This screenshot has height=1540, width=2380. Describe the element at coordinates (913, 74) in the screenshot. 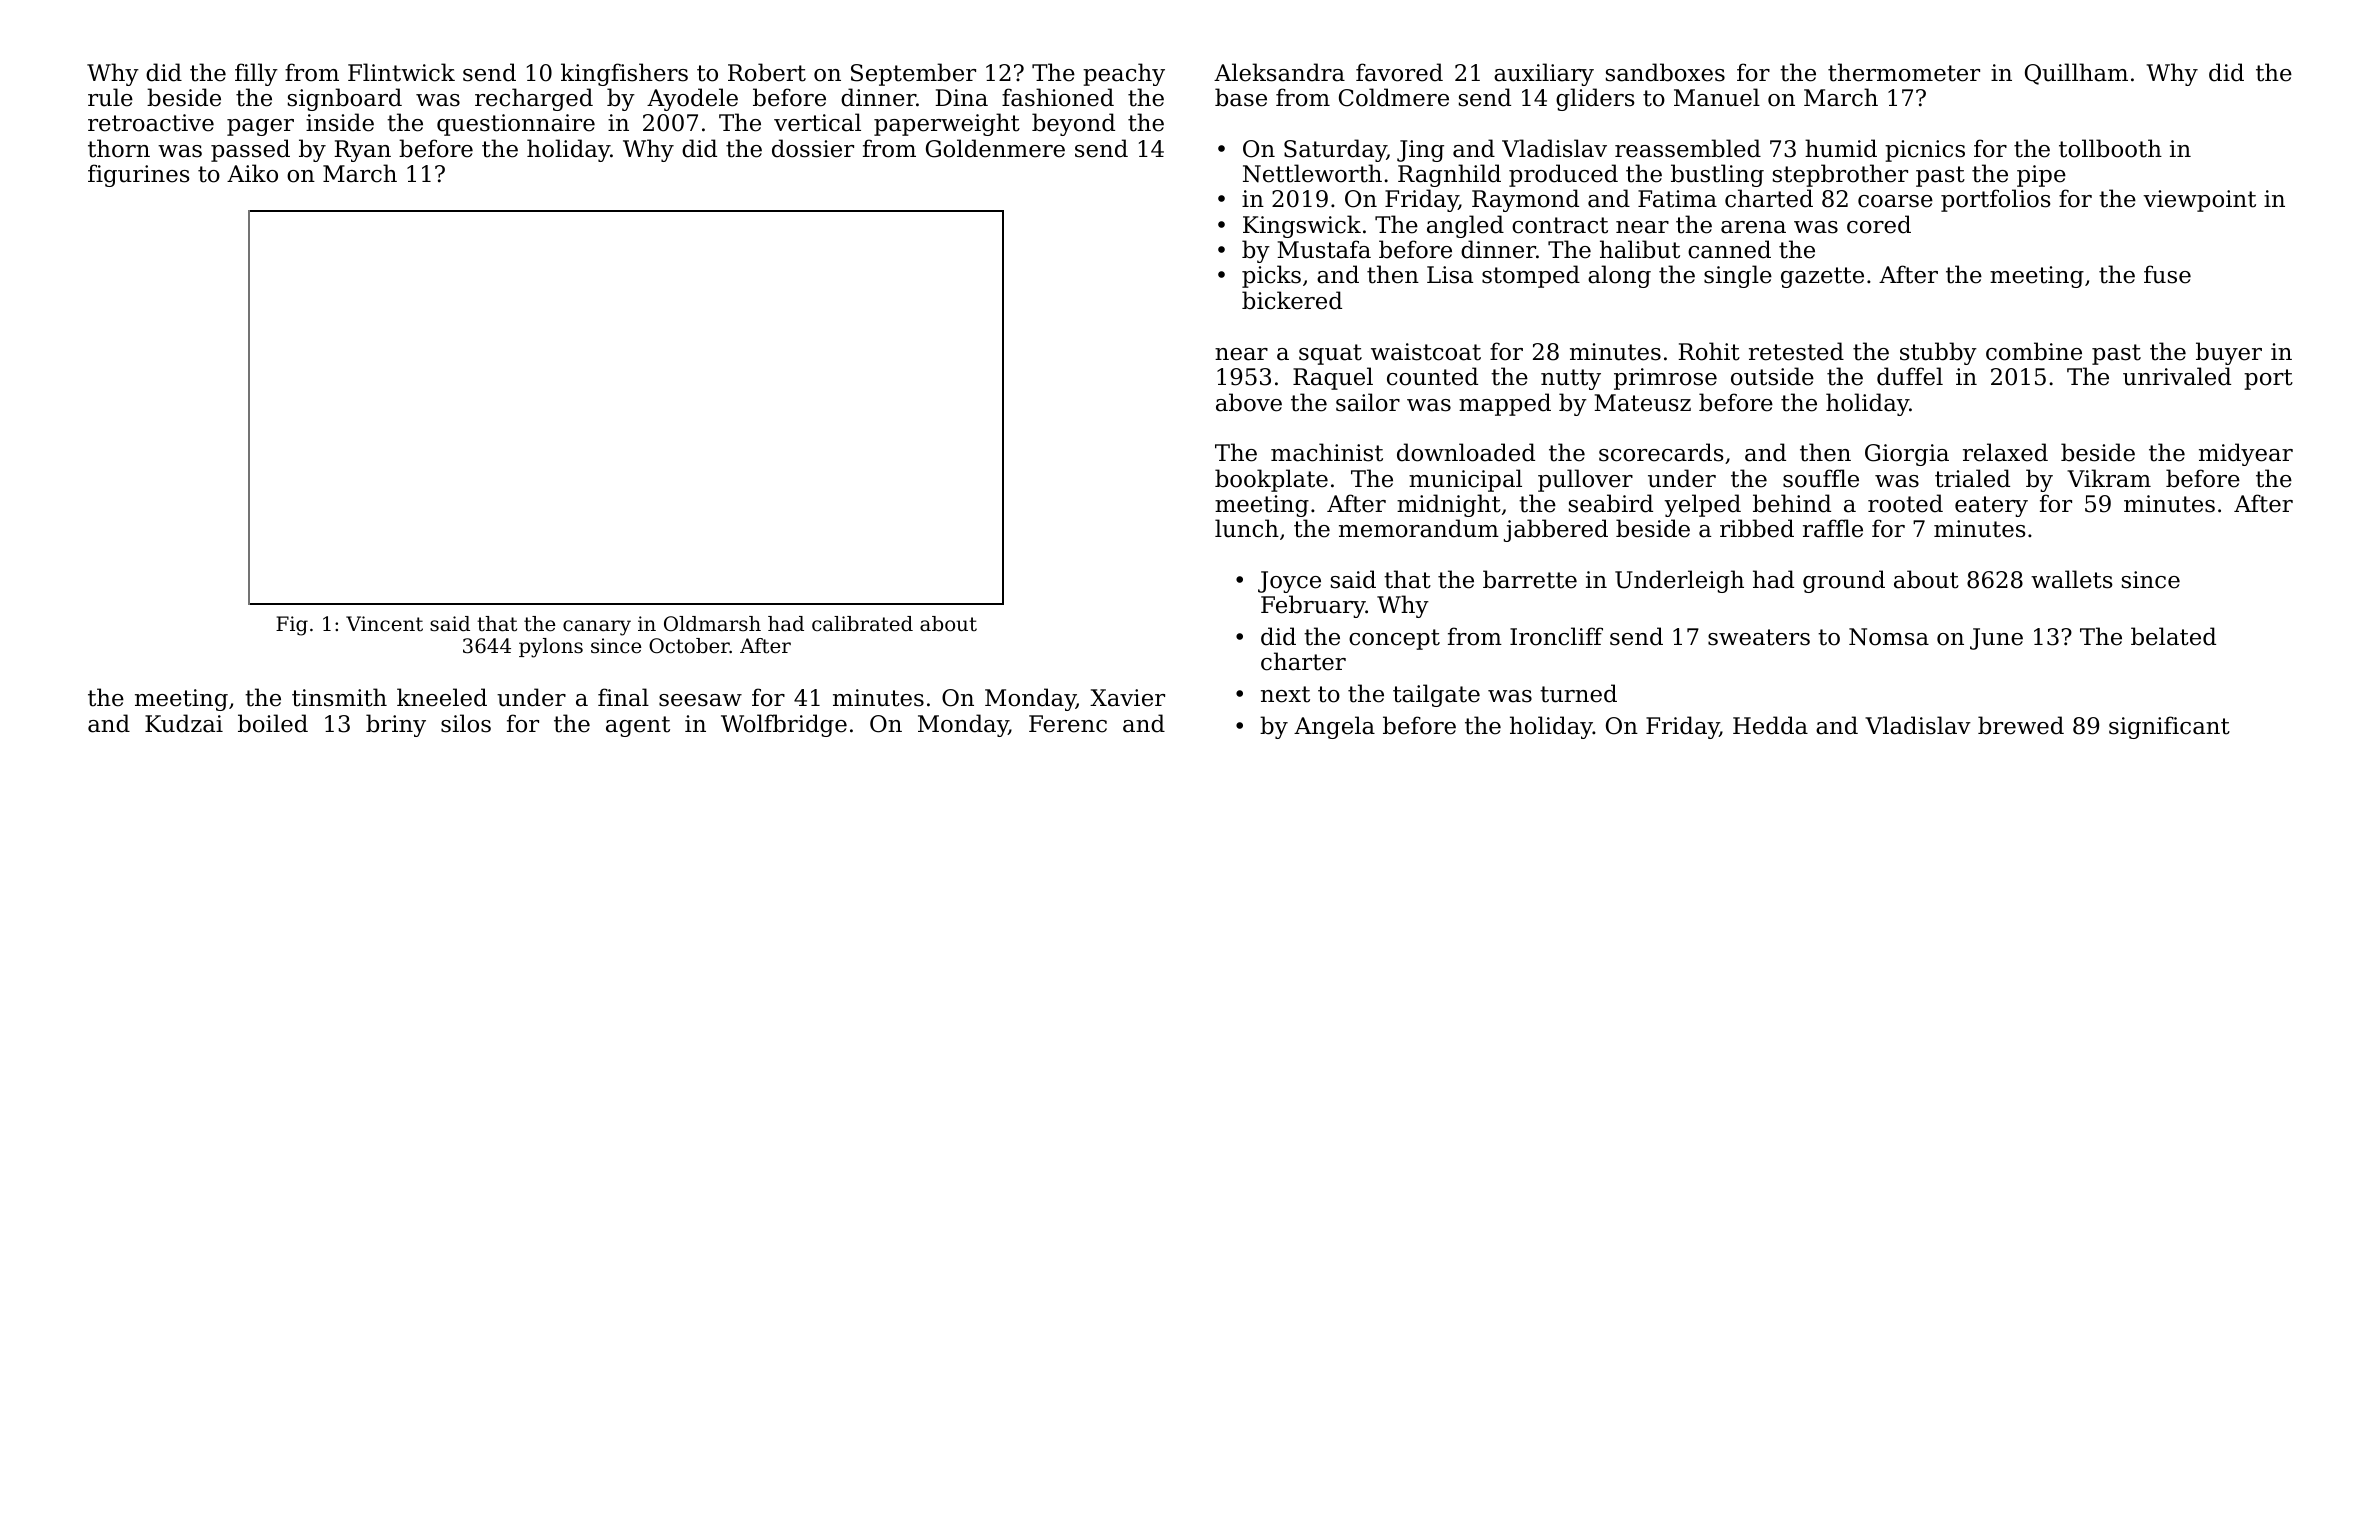

I see `September` at that location.
